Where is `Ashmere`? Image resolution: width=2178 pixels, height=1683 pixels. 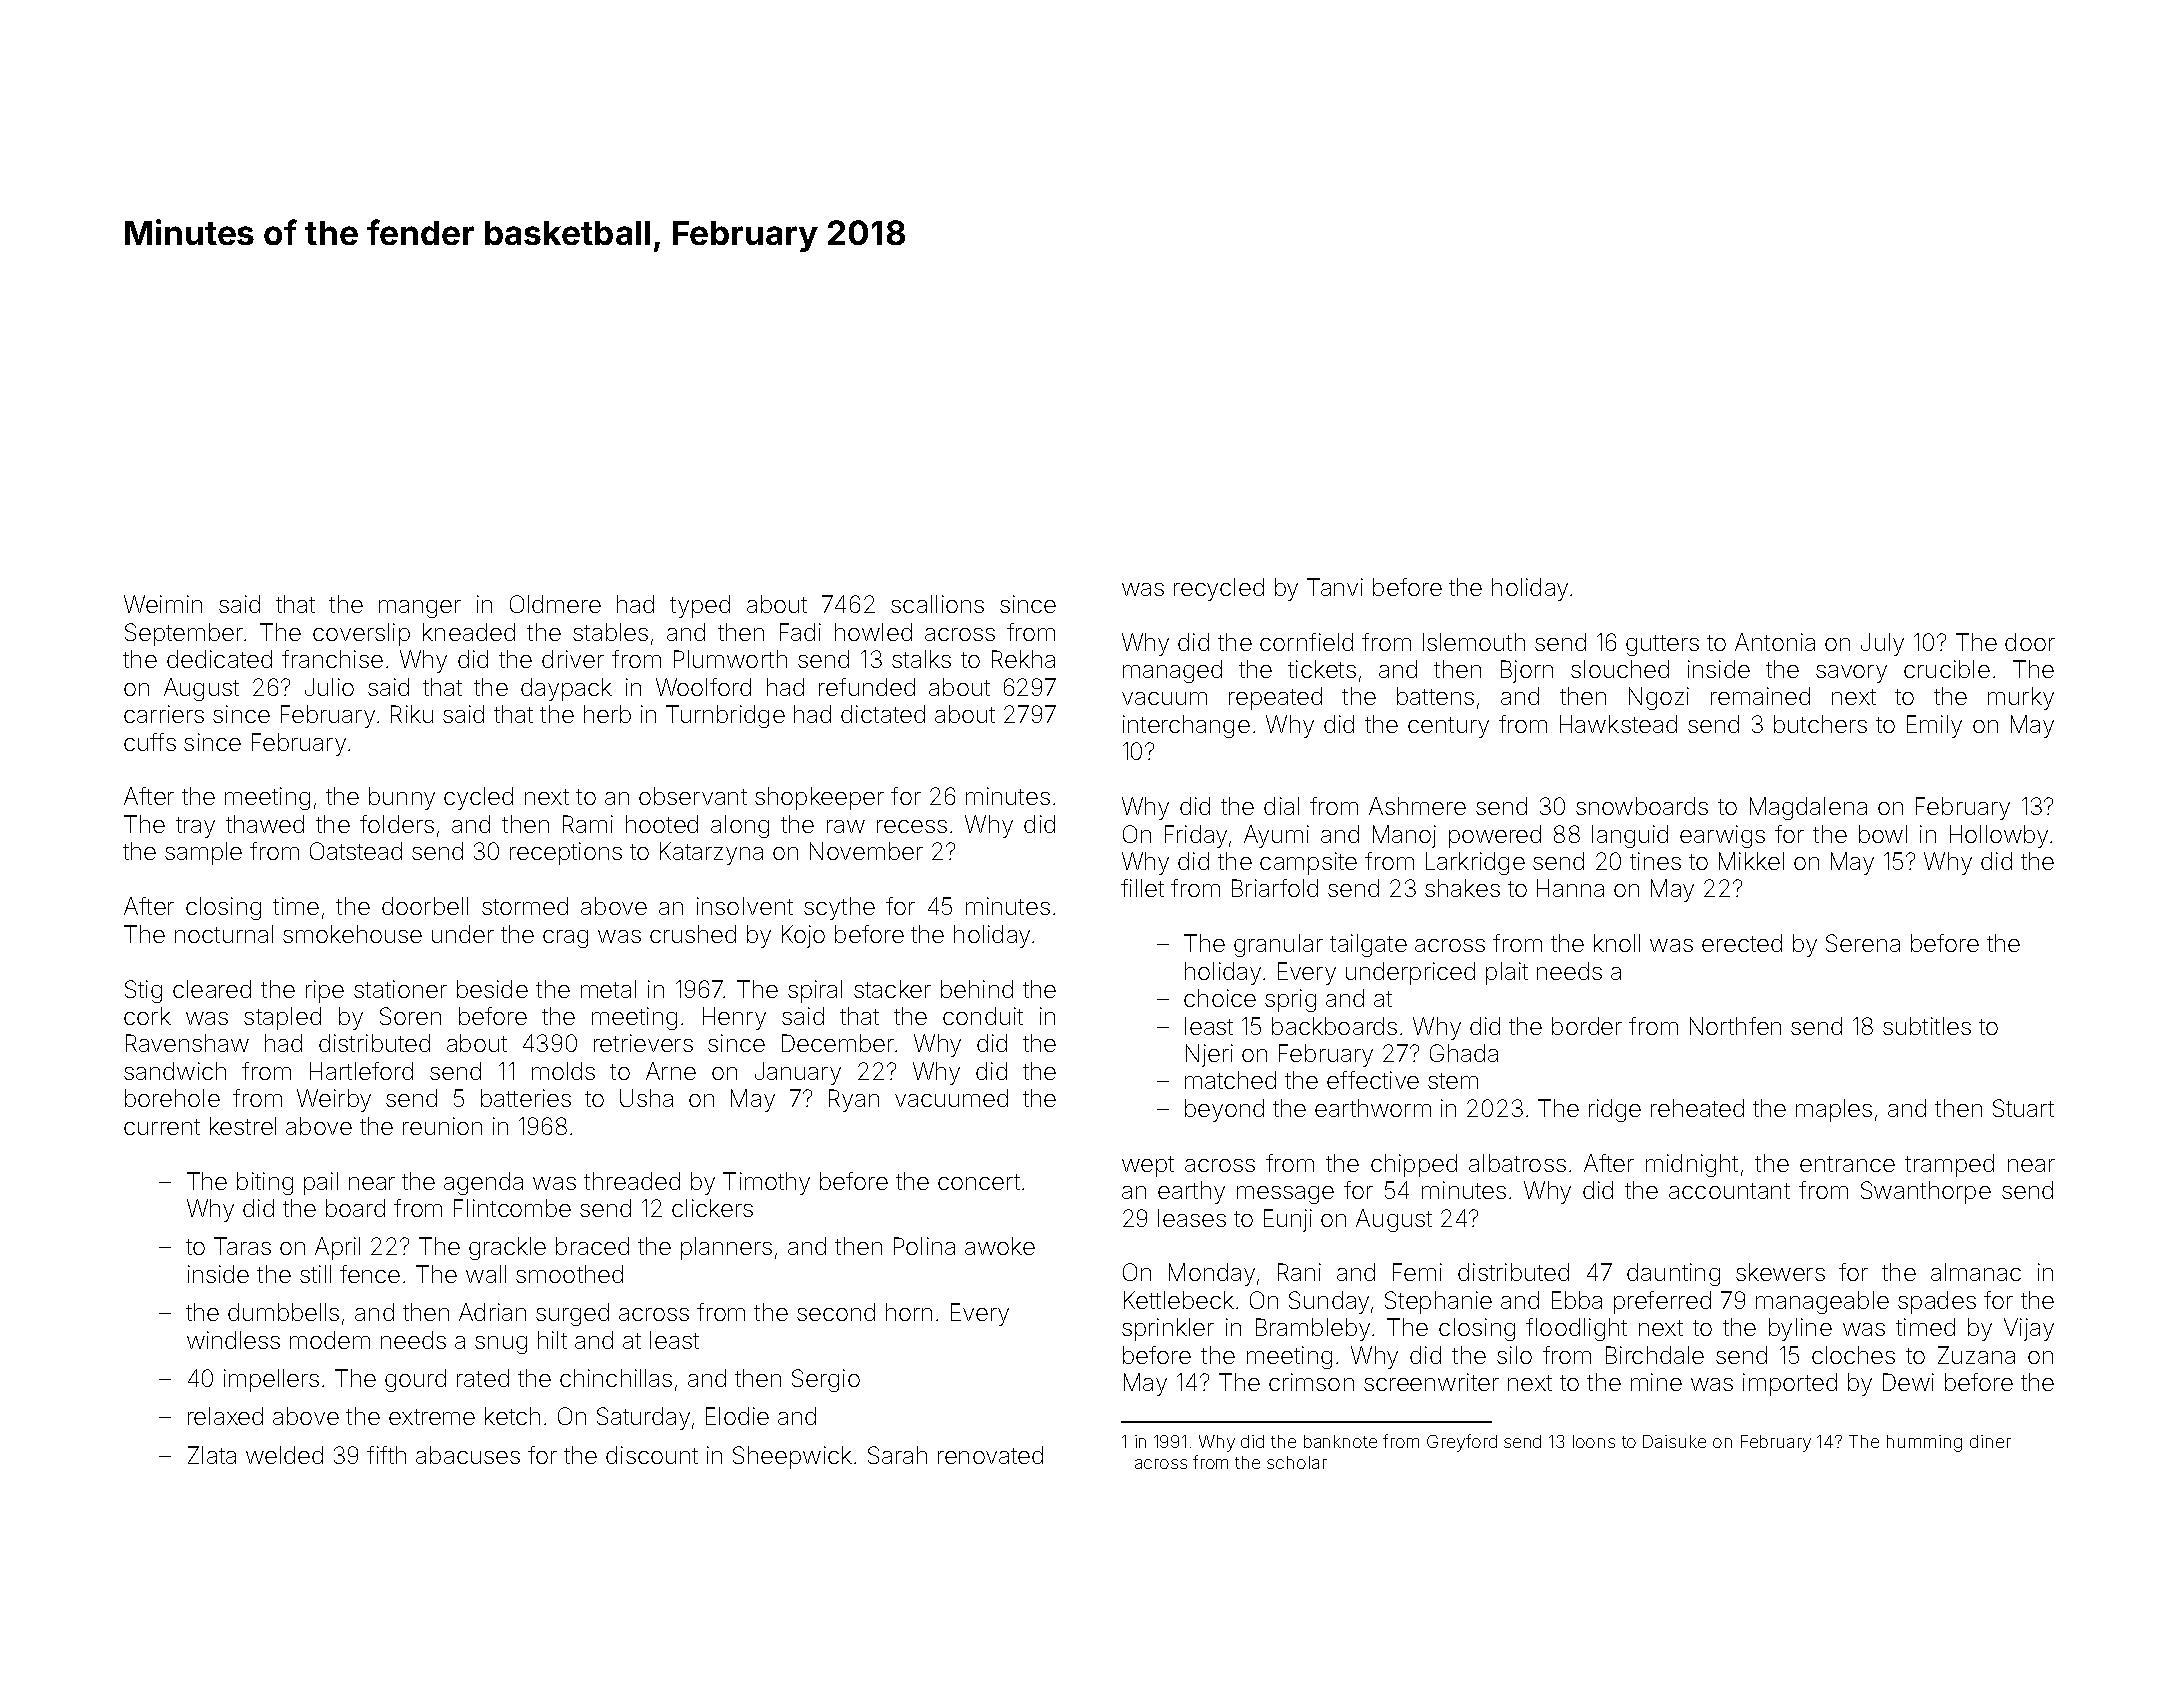 Ashmere is located at coordinates (1417, 806).
